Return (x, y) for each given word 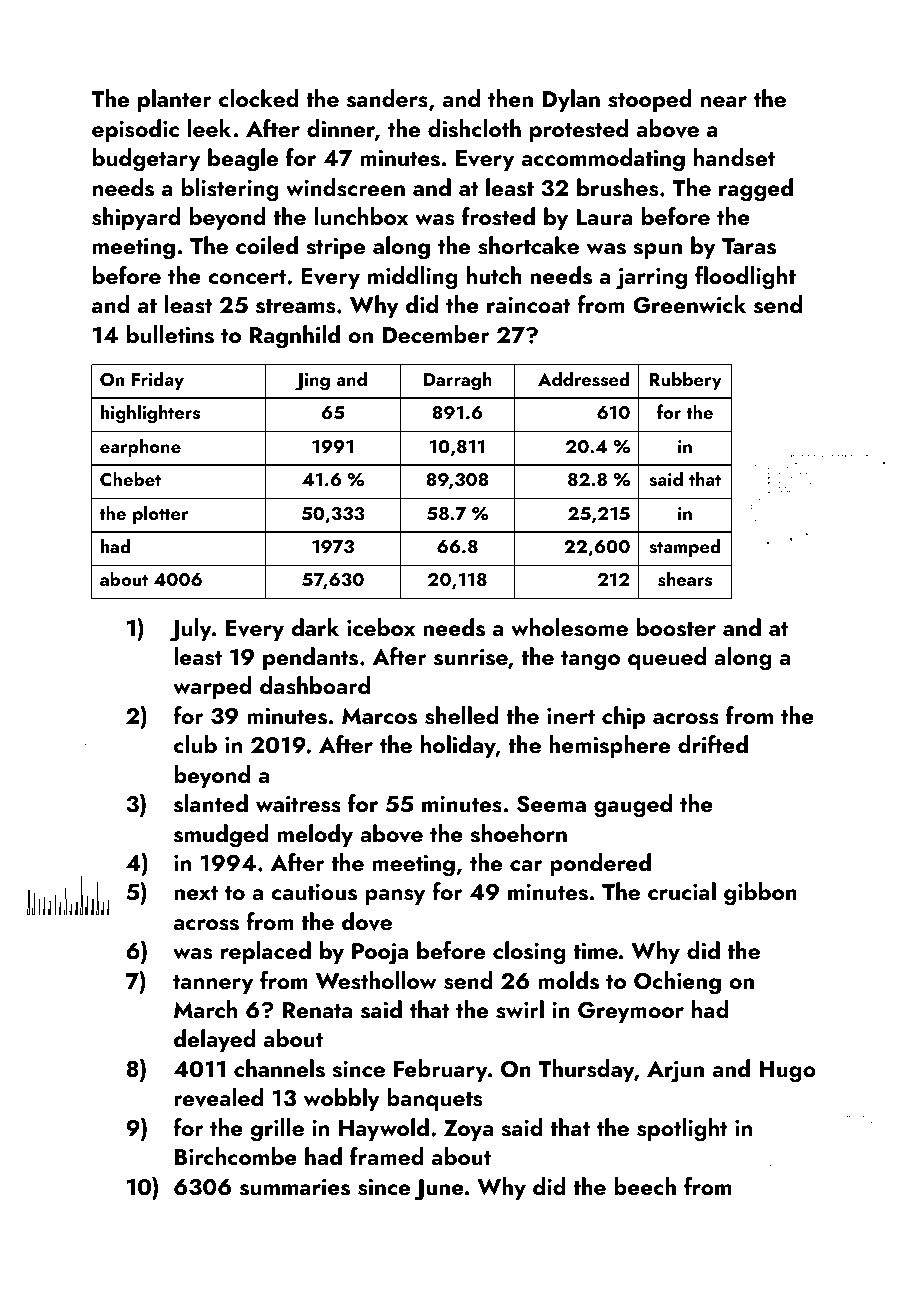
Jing (312, 382)
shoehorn (518, 833)
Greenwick (689, 304)
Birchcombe (236, 1156)
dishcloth (474, 128)
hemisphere (609, 746)
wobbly (342, 1099)
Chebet (130, 479)
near (724, 101)
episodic (135, 130)
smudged (221, 836)
